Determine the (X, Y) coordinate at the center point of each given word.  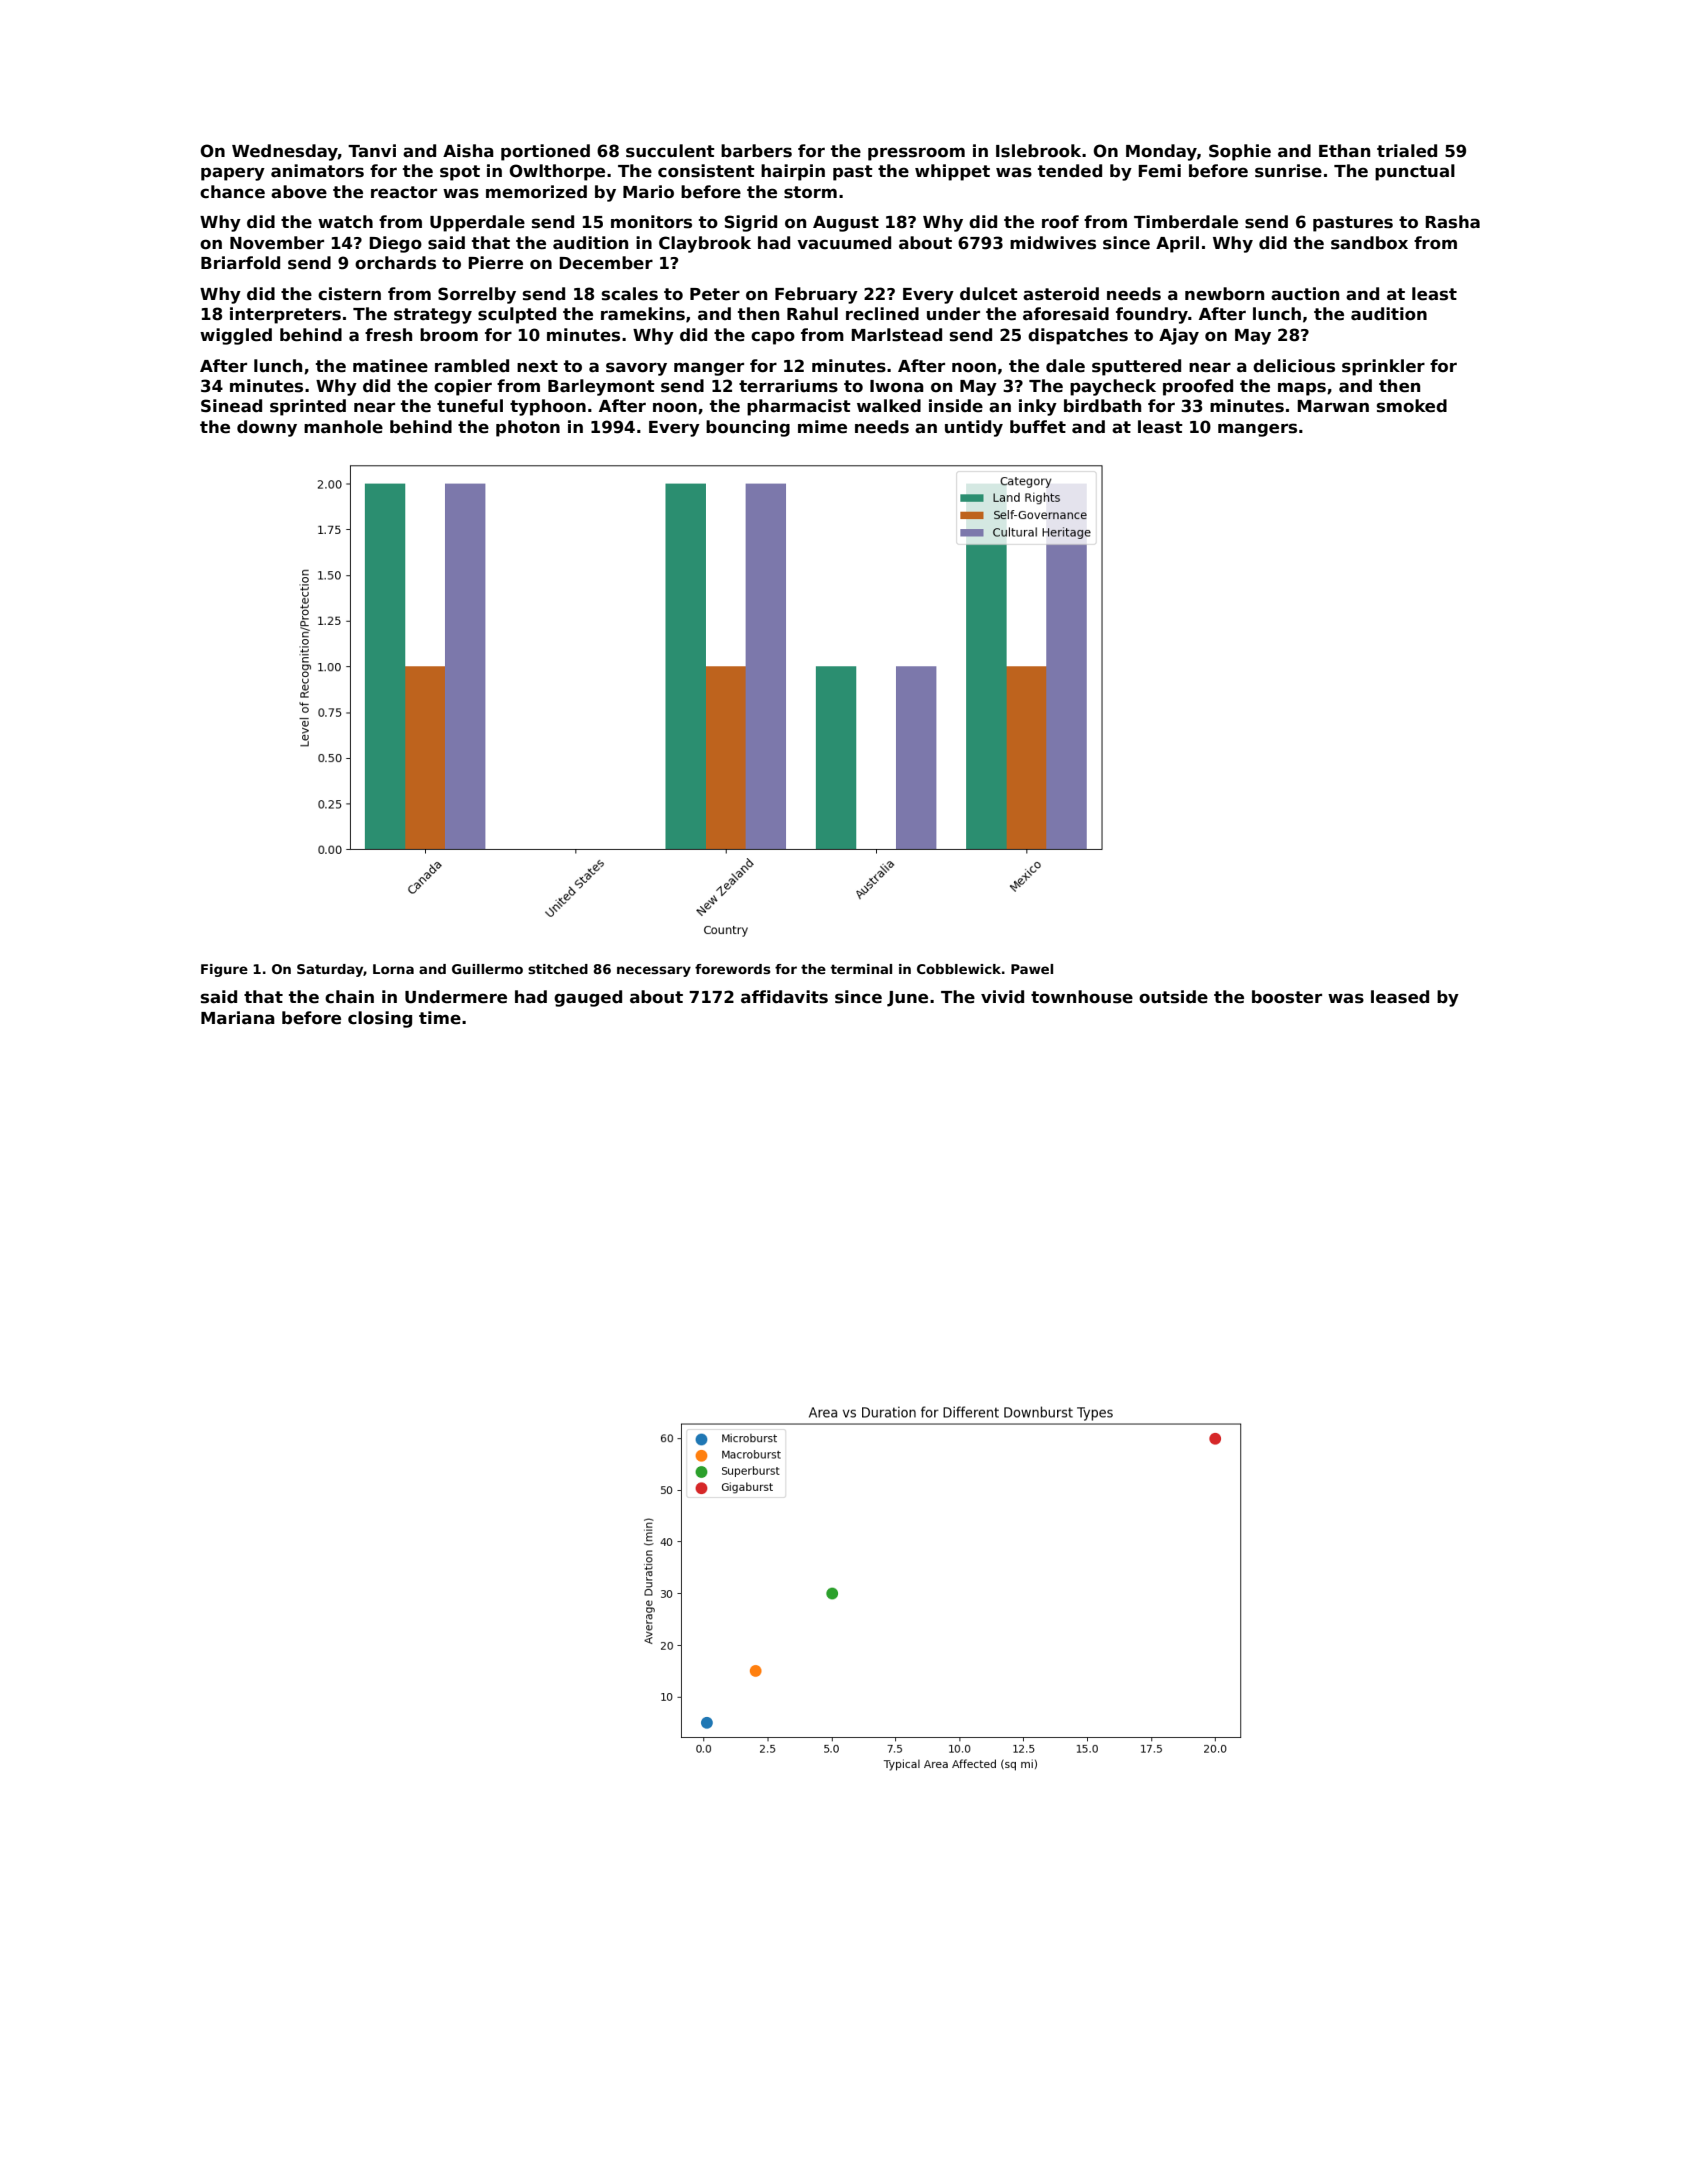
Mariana (238, 1018)
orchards (395, 263)
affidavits (784, 997)
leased (1400, 997)
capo (773, 338)
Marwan (1333, 406)
